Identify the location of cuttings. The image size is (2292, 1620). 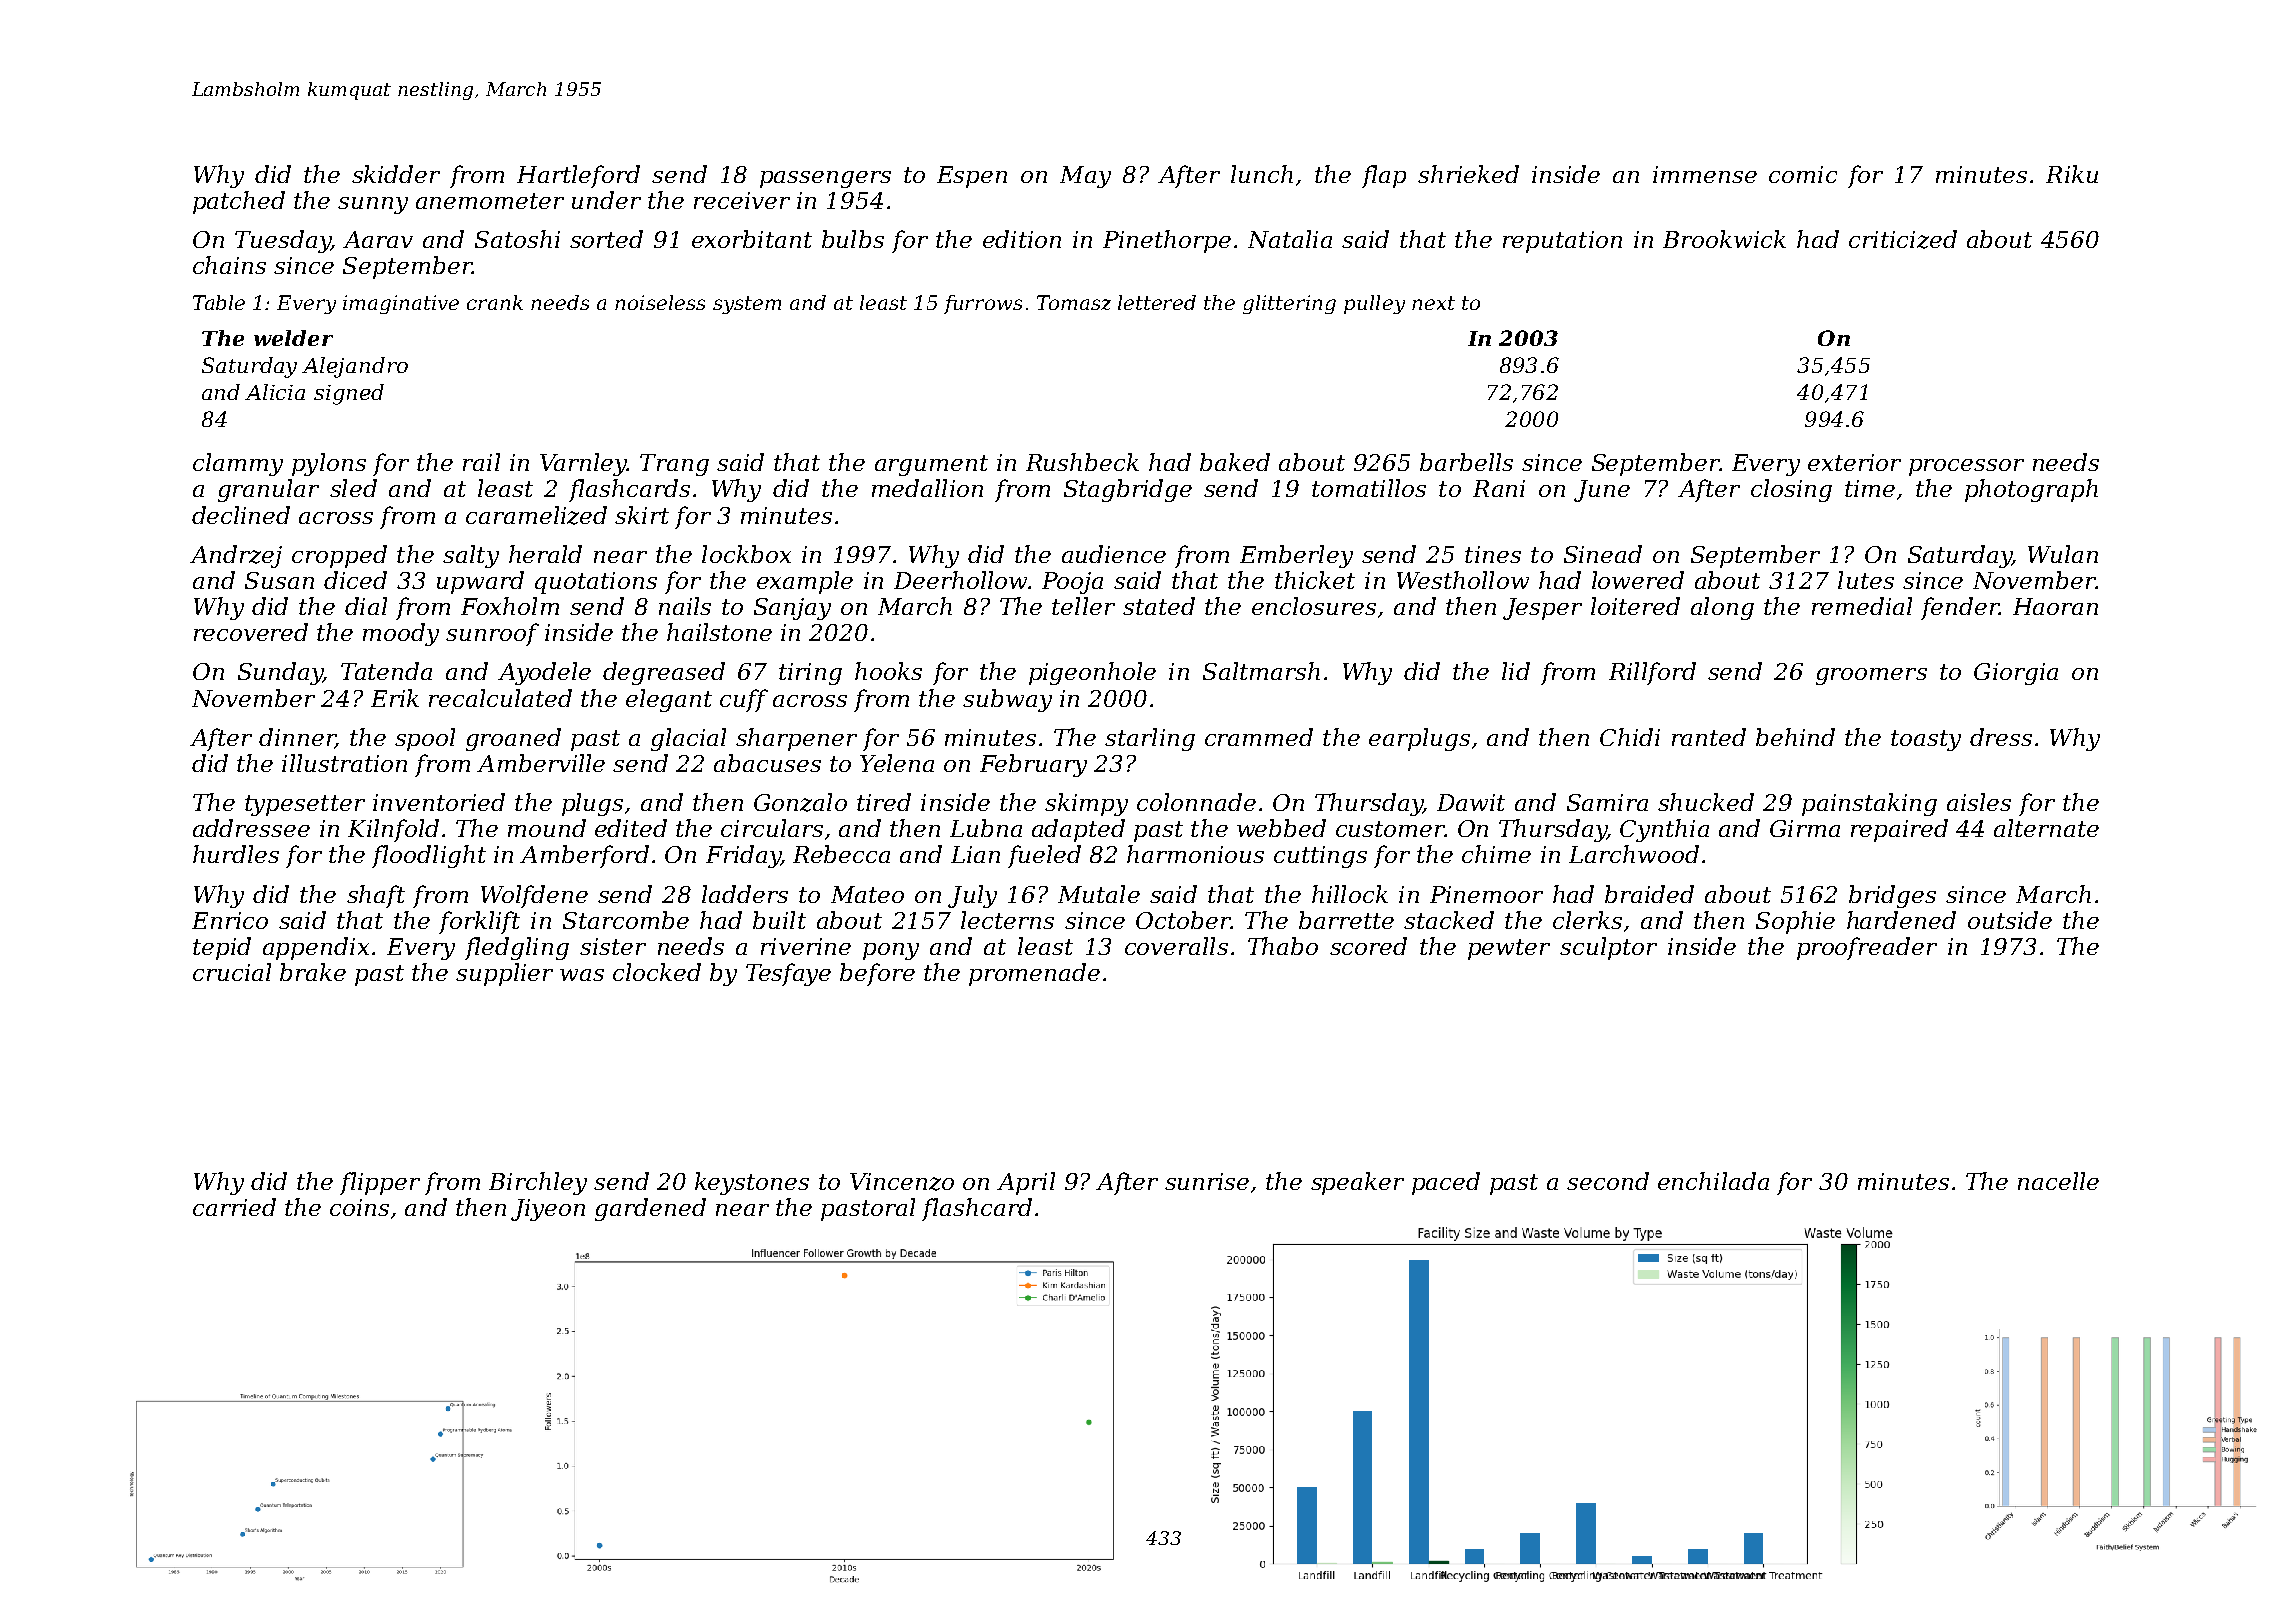
(1320, 857).
